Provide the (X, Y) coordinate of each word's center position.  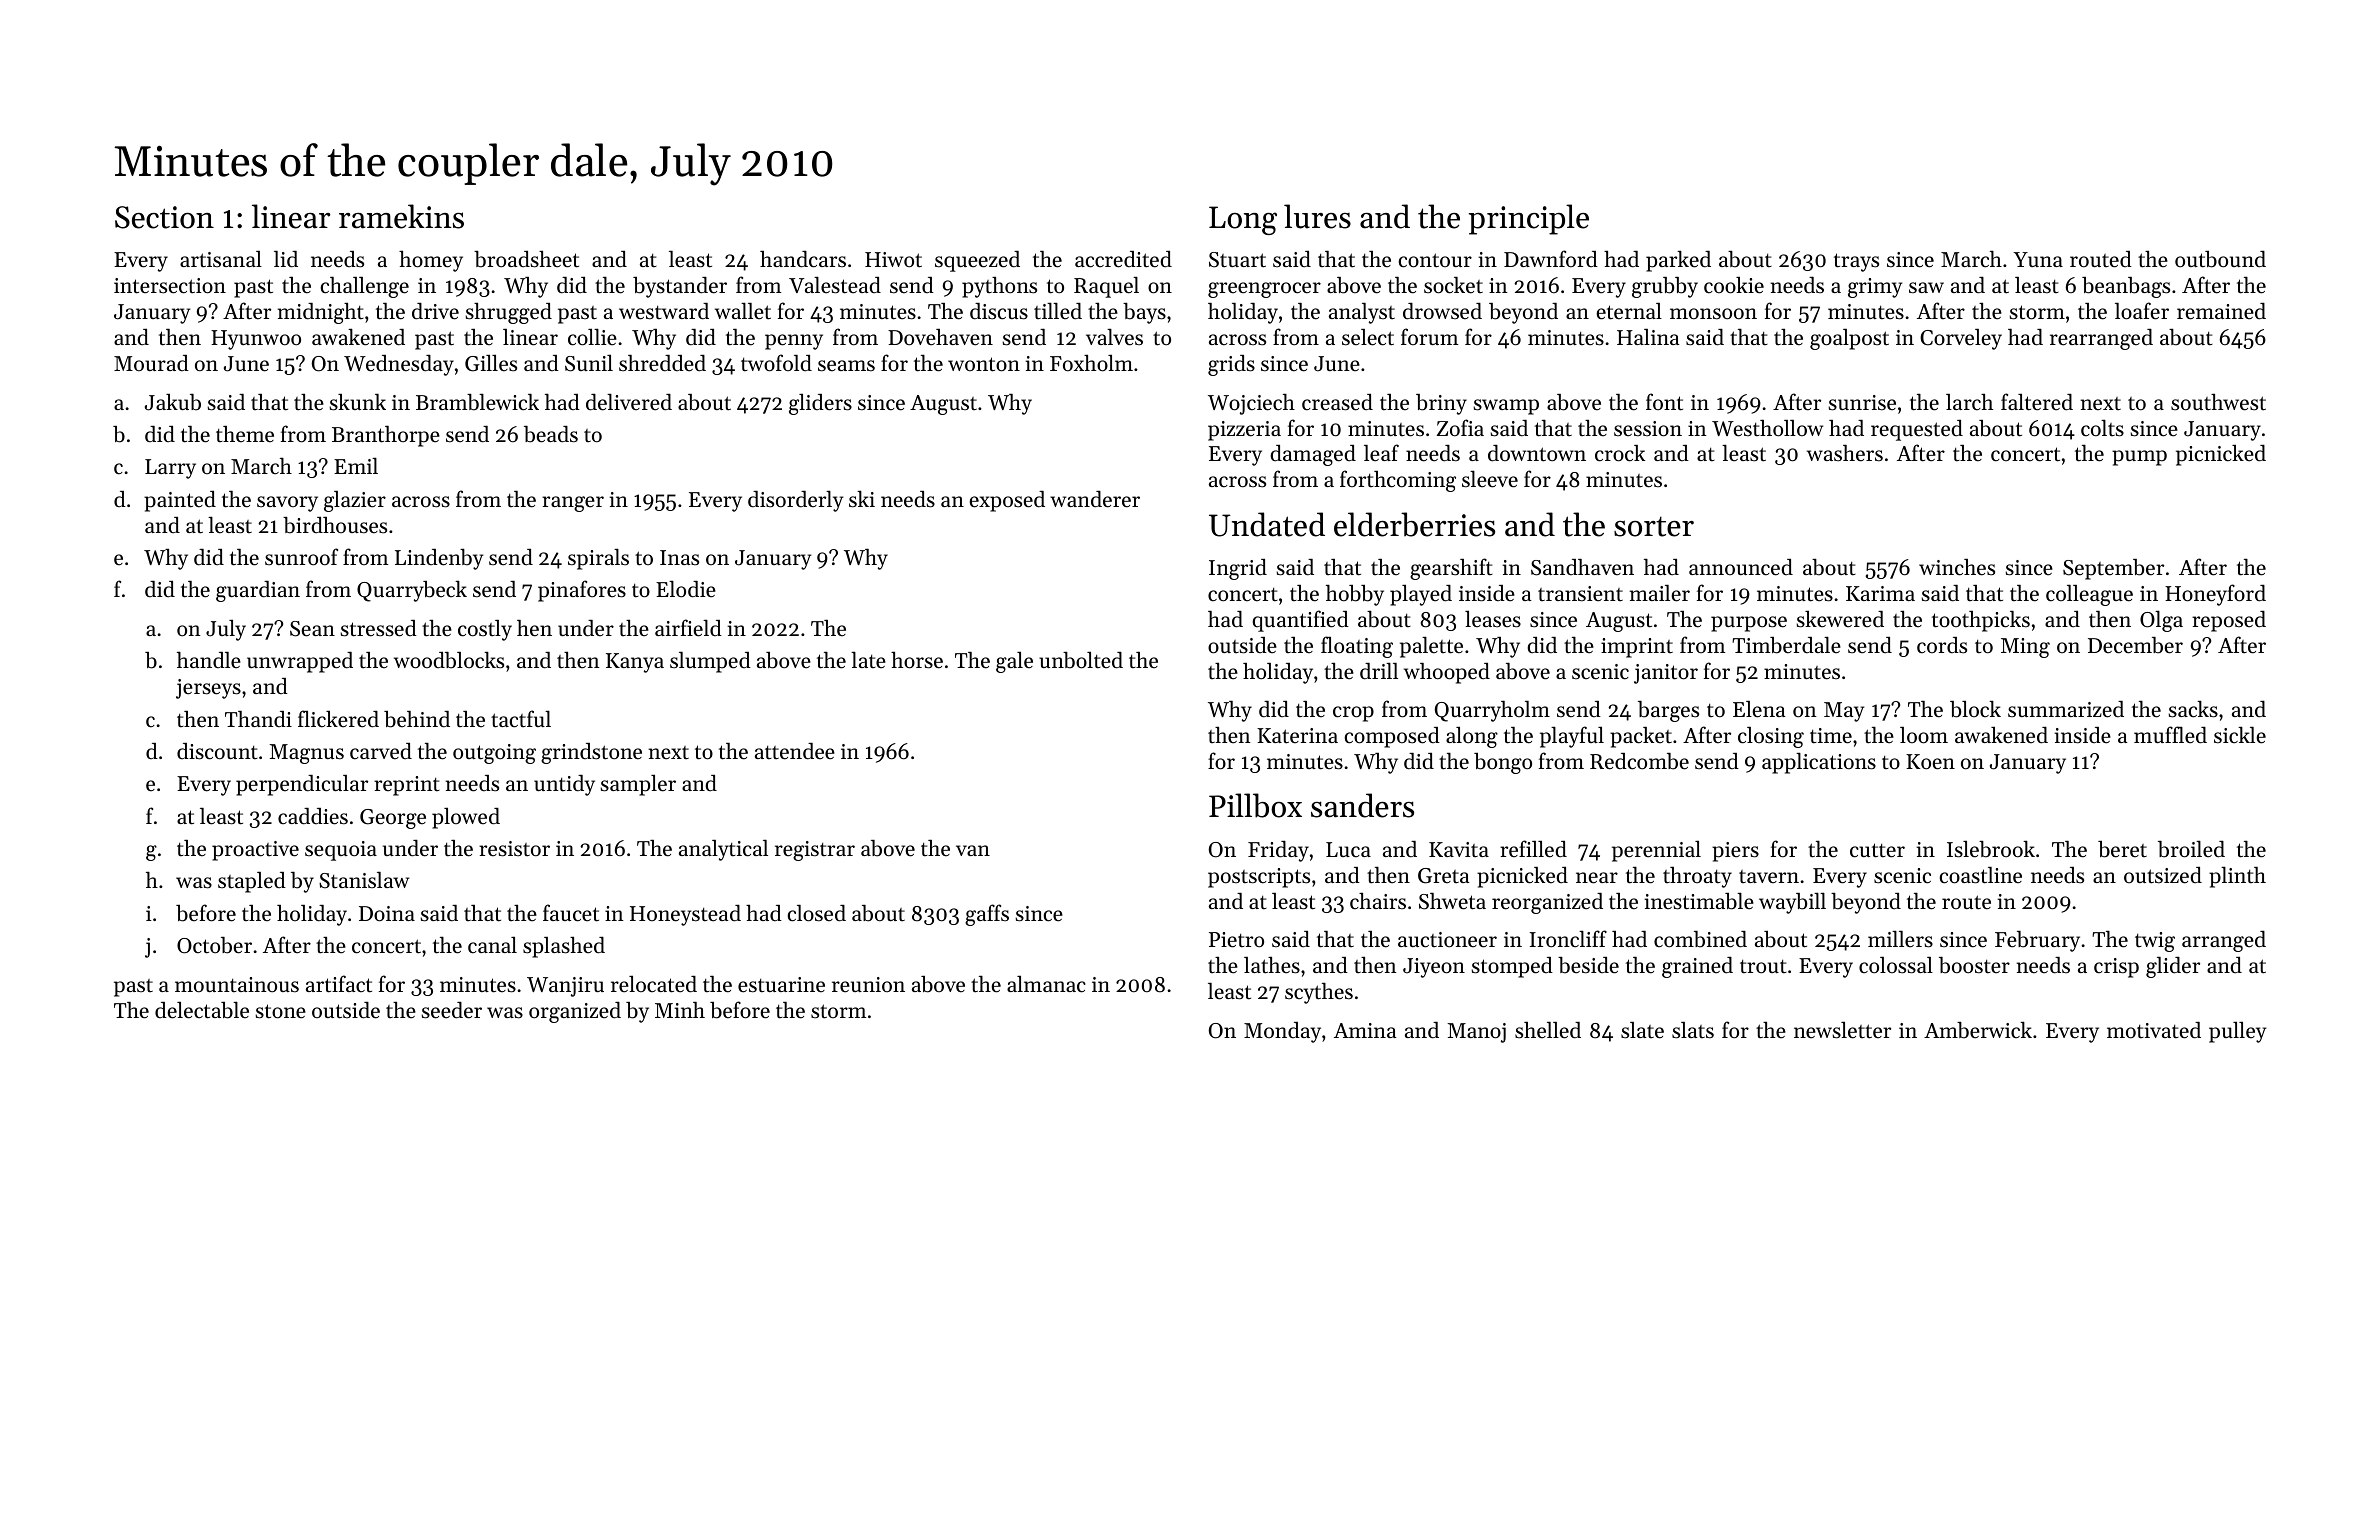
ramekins (401, 216)
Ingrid (1238, 569)
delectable (202, 1010)
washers (1845, 453)
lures (1317, 216)
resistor (514, 849)
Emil (356, 465)
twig (2155, 942)
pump (2139, 458)
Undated (1267, 524)
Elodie (686, 589)
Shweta (1452, 901)
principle (1529, 219)
